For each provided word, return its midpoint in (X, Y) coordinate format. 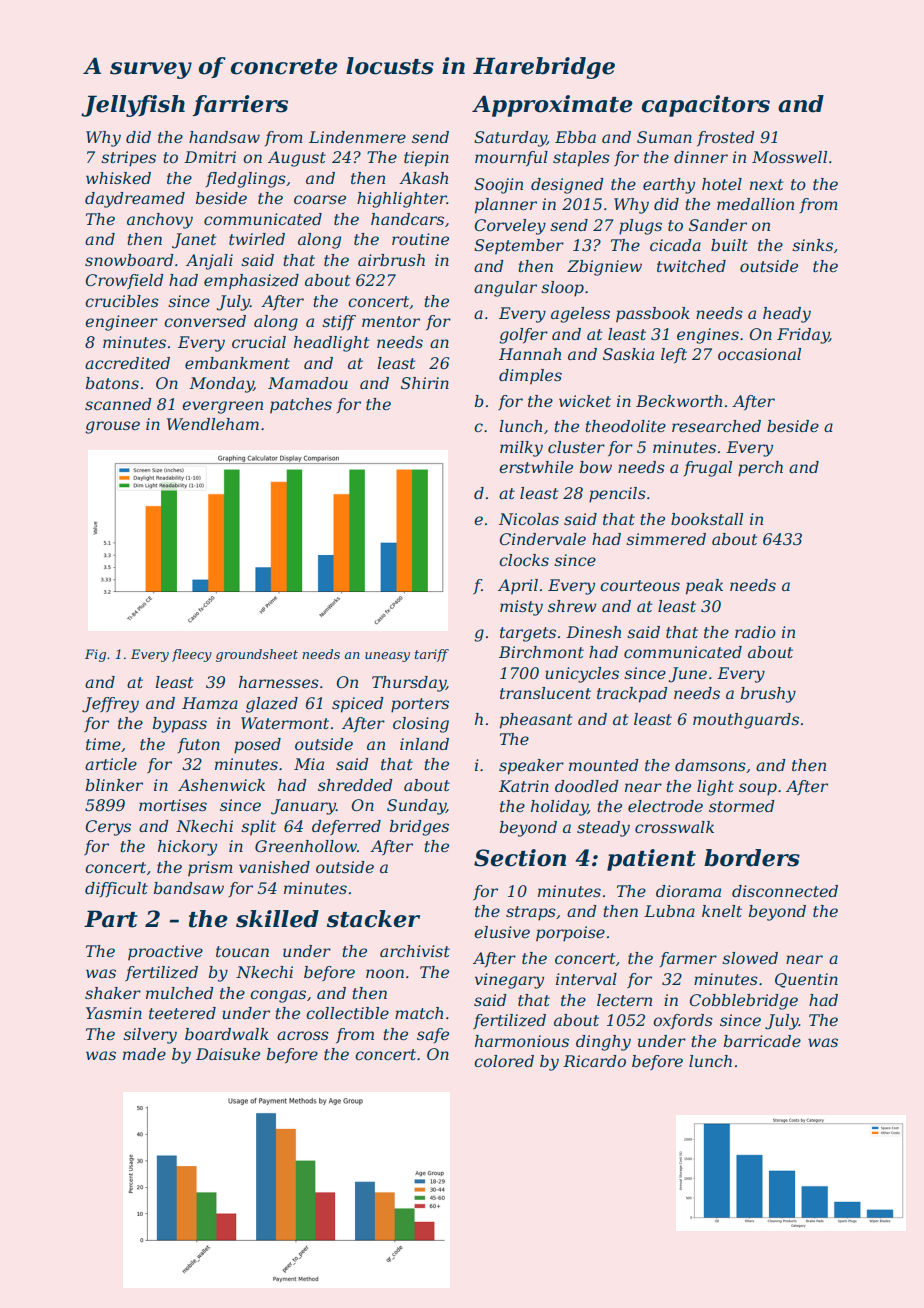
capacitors (706, 106)
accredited (127, 363)
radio (755, 632)
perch (760, 469)
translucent (545, 693)
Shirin (425, 383)
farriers (240, 105)
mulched (180, 993)
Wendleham (213, 424)
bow (596, 467)
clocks (524, 560)
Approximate (552, 106)
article (111, 764)
